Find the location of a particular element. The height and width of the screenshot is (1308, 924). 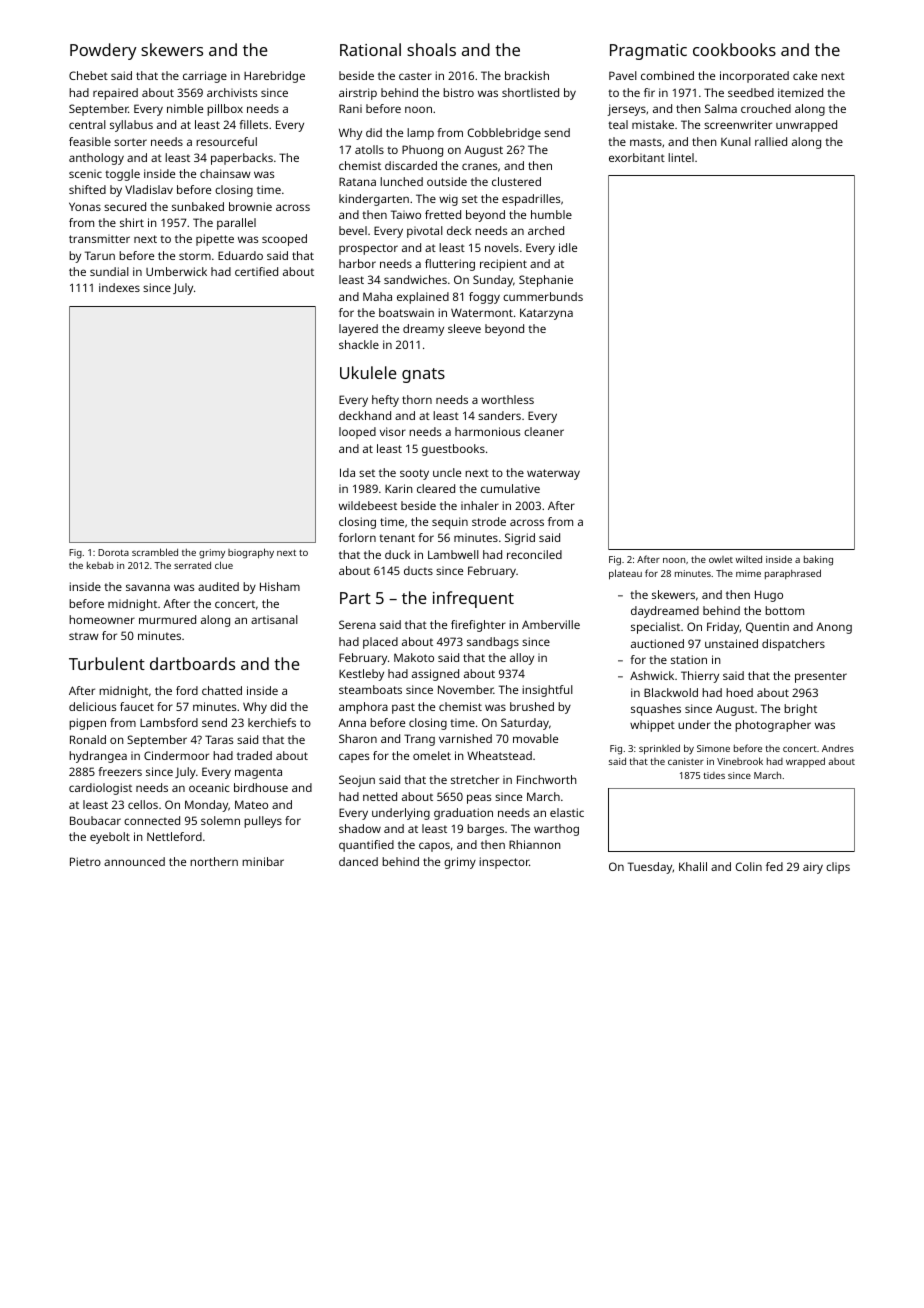

scrambled is located at coordinates (155, 552).
